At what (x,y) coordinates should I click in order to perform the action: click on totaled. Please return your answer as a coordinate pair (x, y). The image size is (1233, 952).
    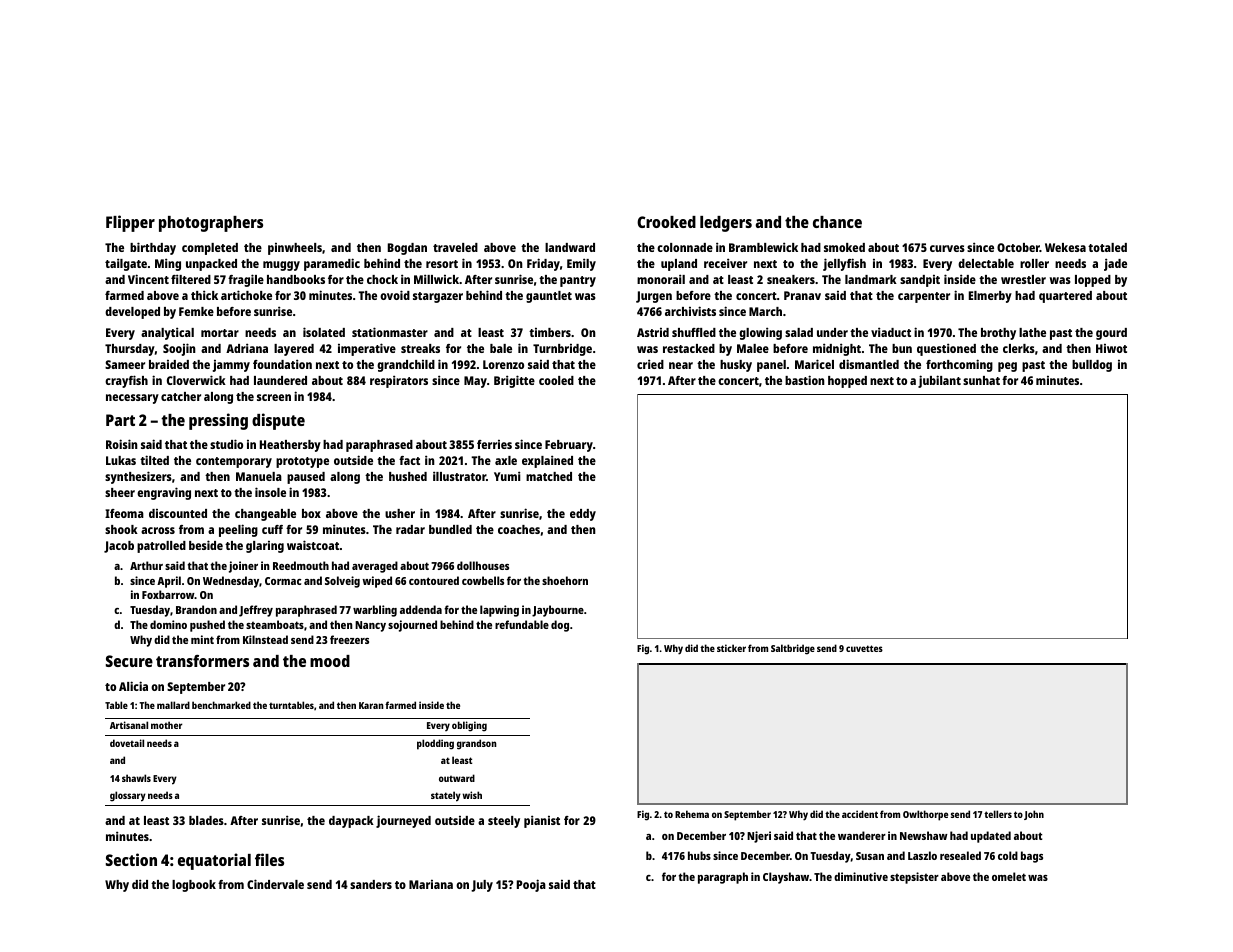
    Looking at the image, I should click on (1107, 247).
